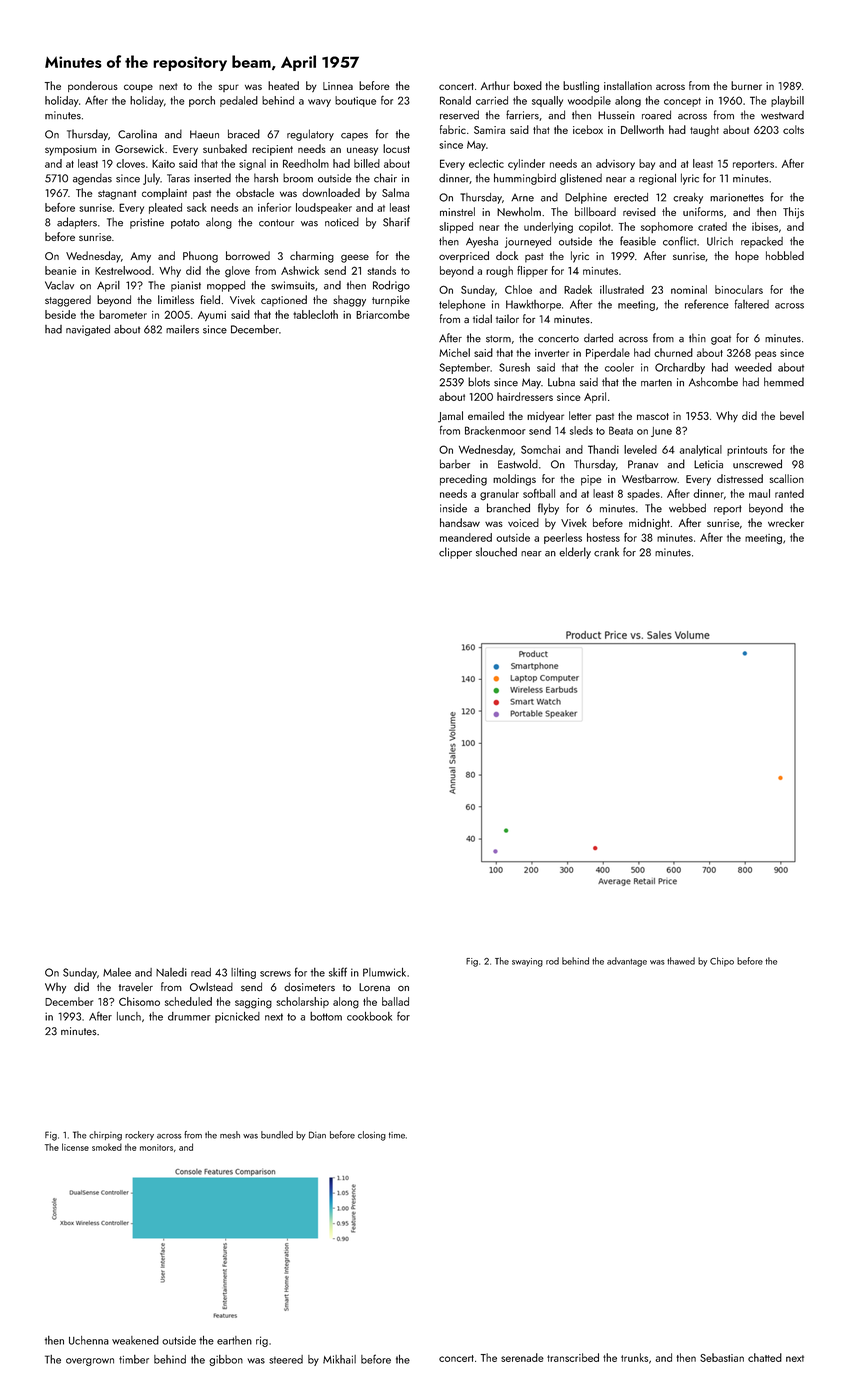 The width and height of the image is (849, 1400). Describe the element at coordinates (88, 330) in the image. I see `navigated` at that location.
